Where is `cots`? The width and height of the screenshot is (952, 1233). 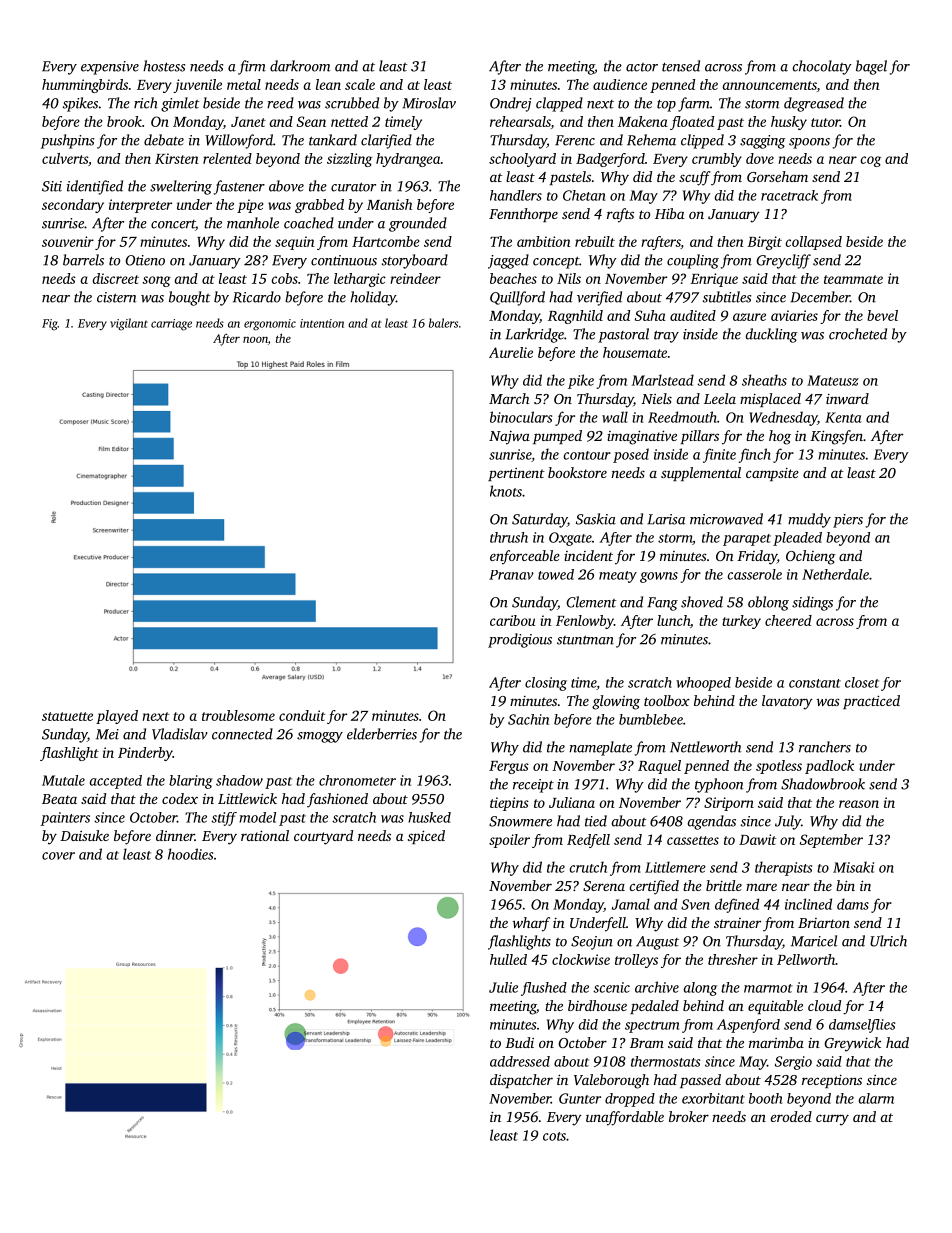
cots is located at coordinates (554, 1136).
